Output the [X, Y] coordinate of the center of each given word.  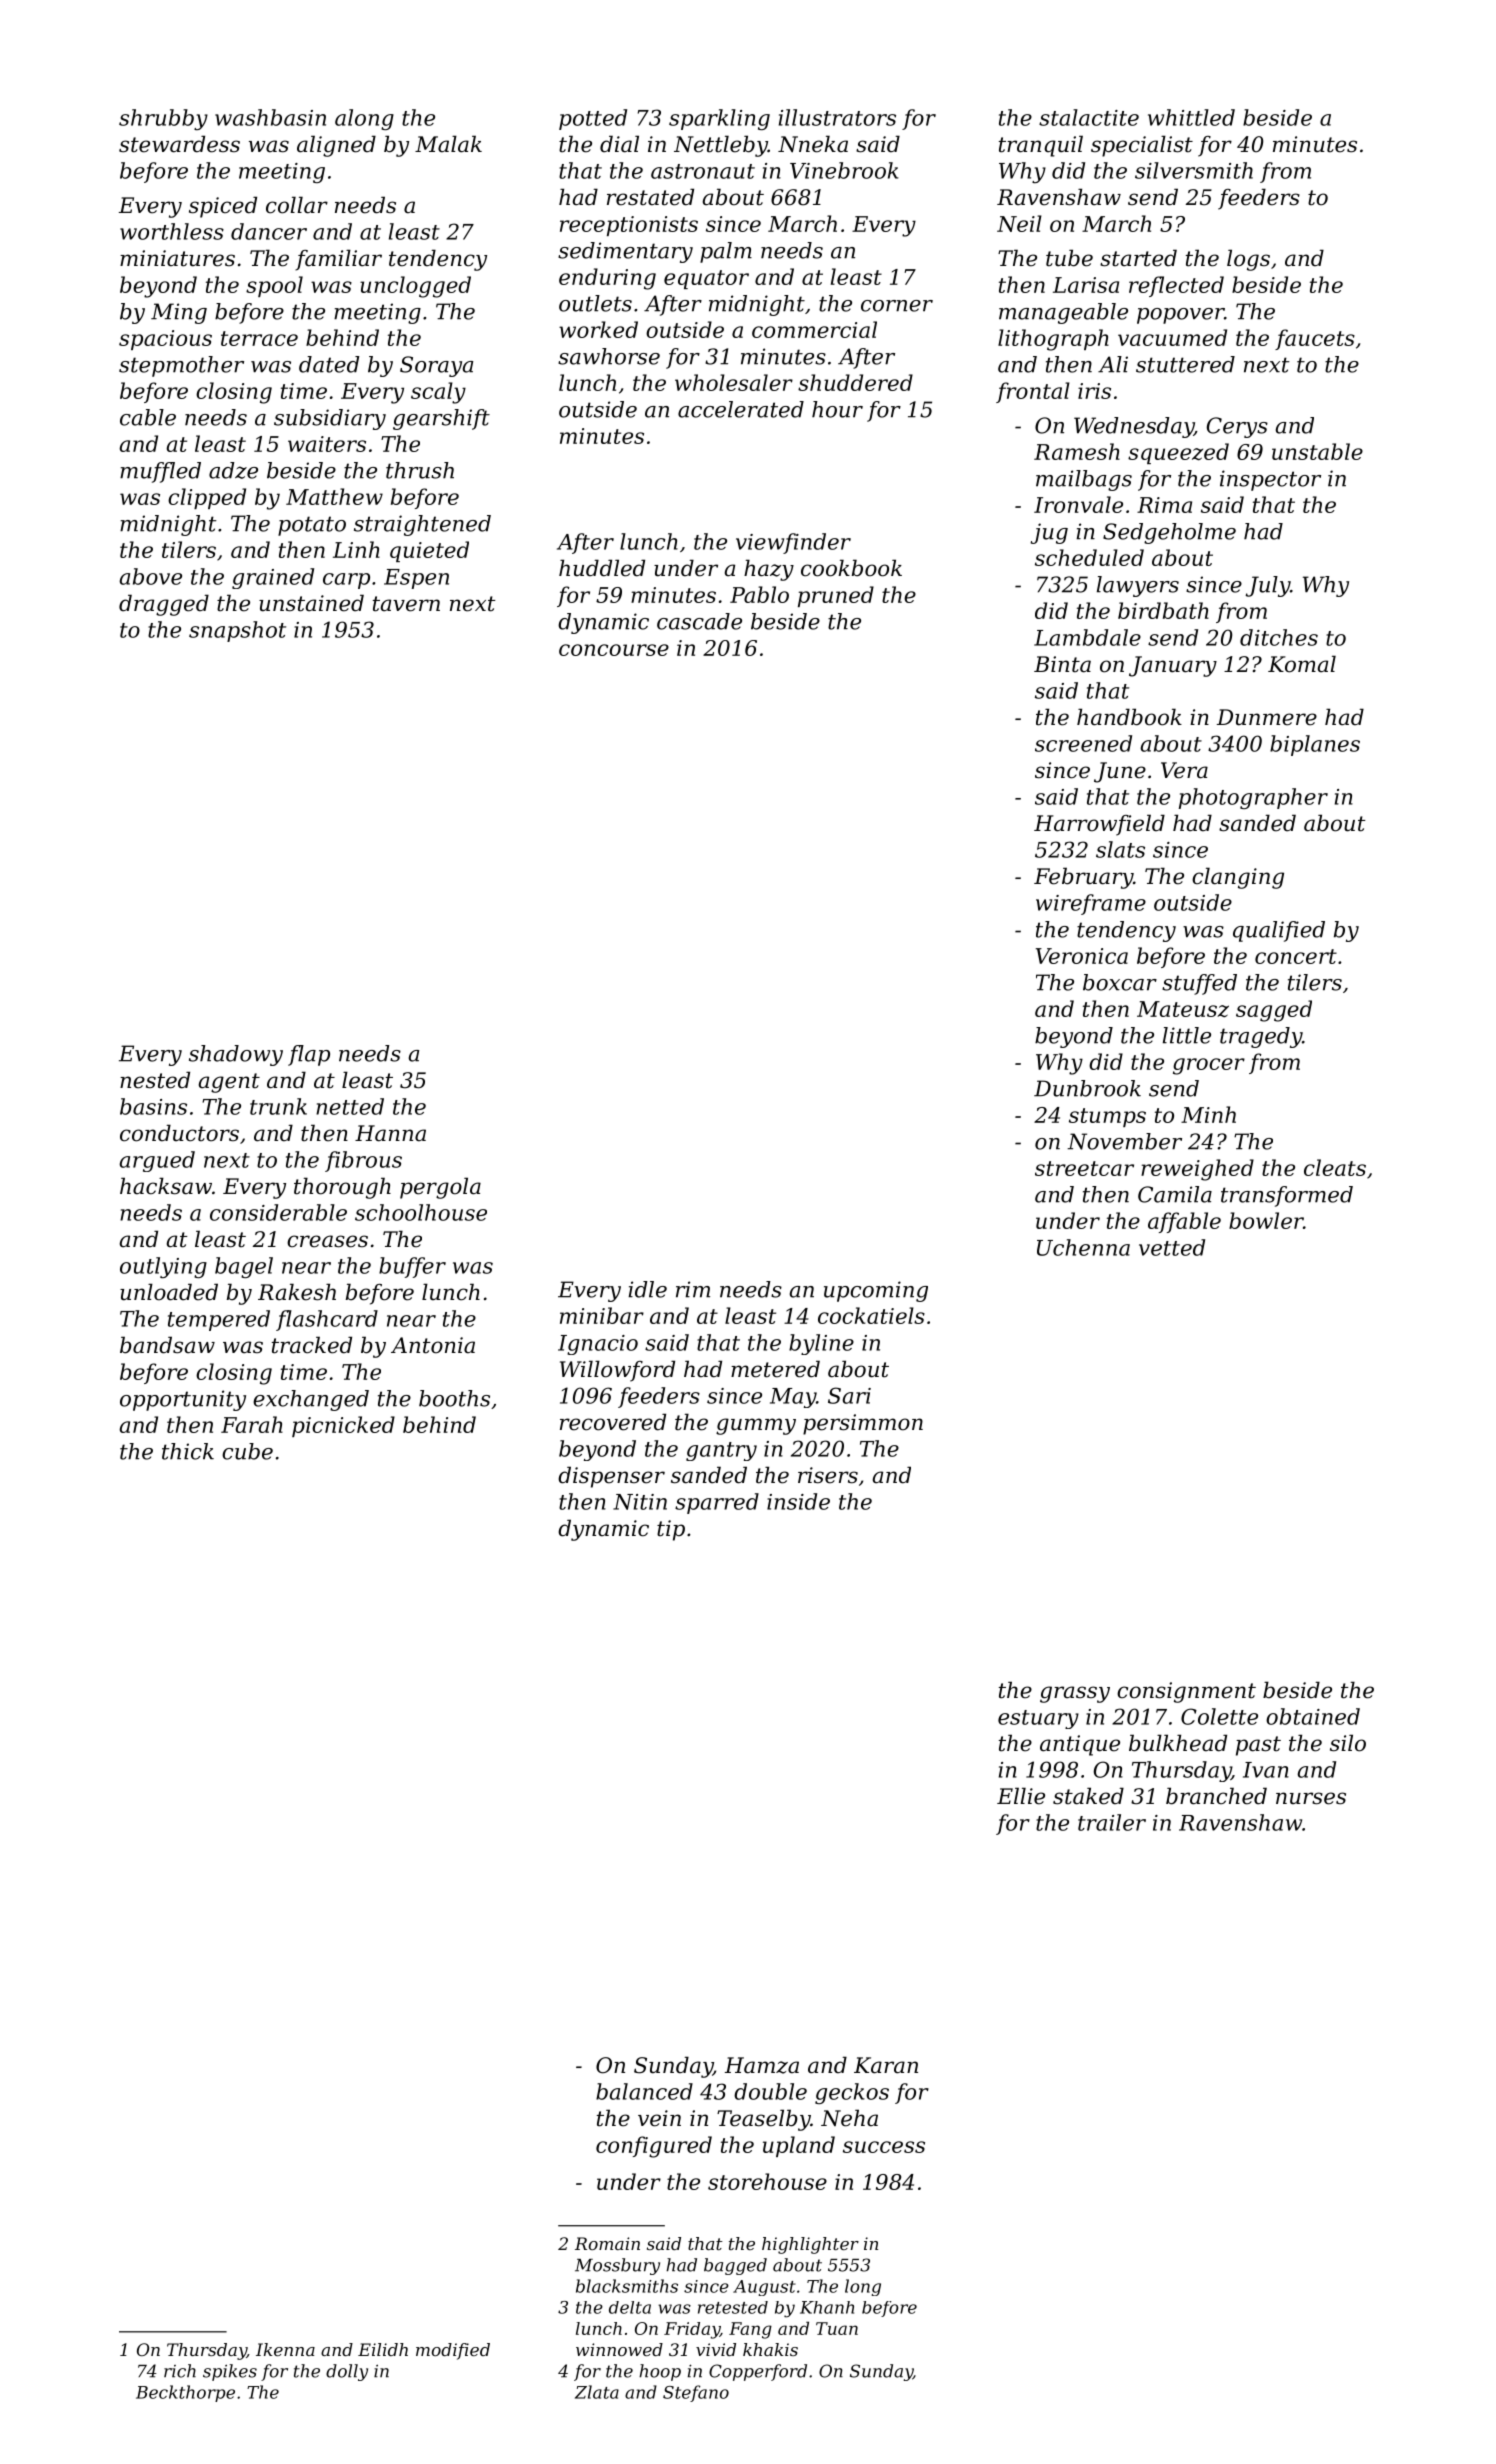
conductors [179, 1133]
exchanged [311, 1400]
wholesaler [734, 382]
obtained [1313, 1716]
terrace [259, 338]
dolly [347, 2372]
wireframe [1091, 904]
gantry [721, 1451]
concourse [614, 650]
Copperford [758, 2372]
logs [1248, 260]
